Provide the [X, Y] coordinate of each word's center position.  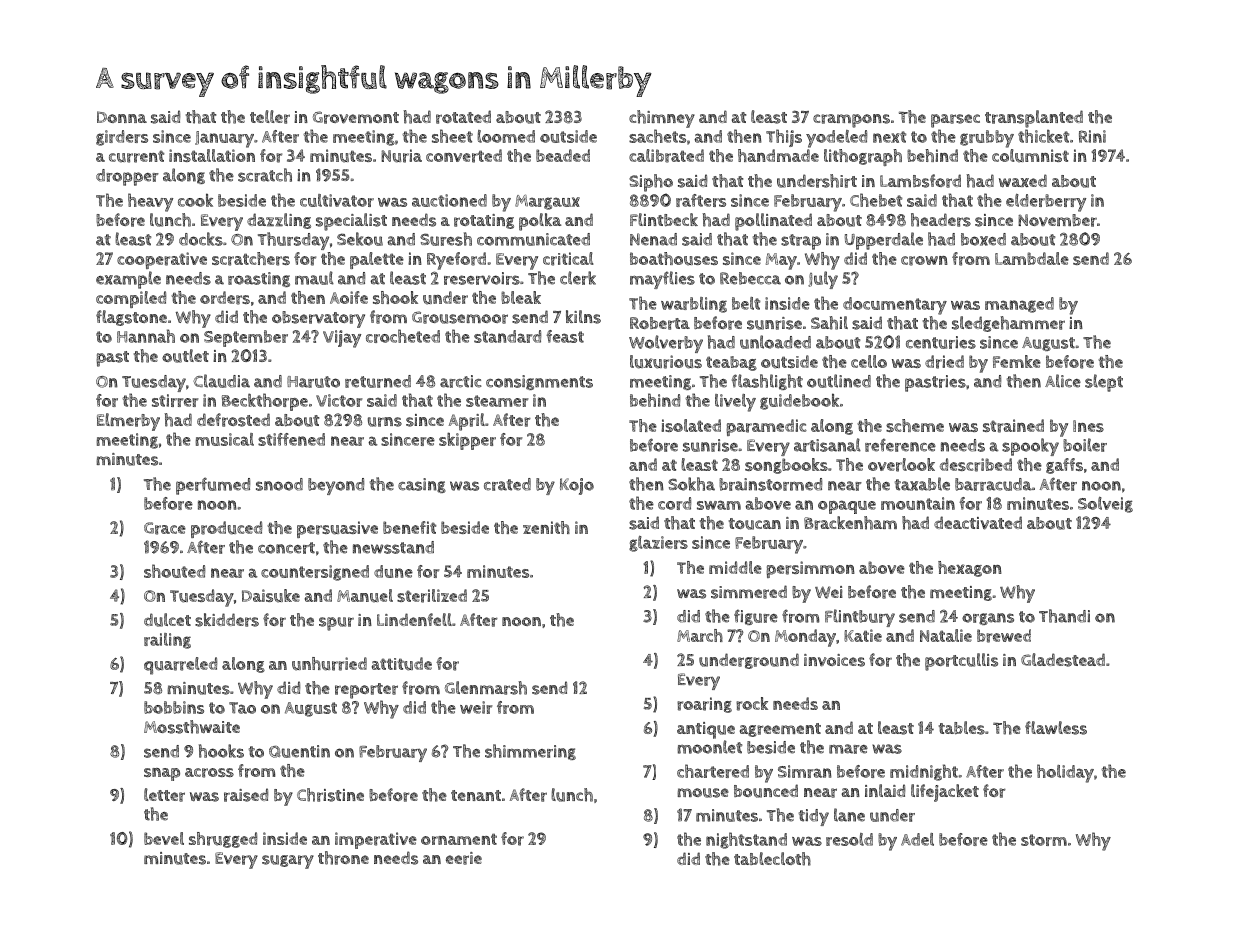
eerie [464, 858]
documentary [895, 306]
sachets [657, 136]
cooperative [162, 260]
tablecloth [772, 859]
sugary [288, 862]
